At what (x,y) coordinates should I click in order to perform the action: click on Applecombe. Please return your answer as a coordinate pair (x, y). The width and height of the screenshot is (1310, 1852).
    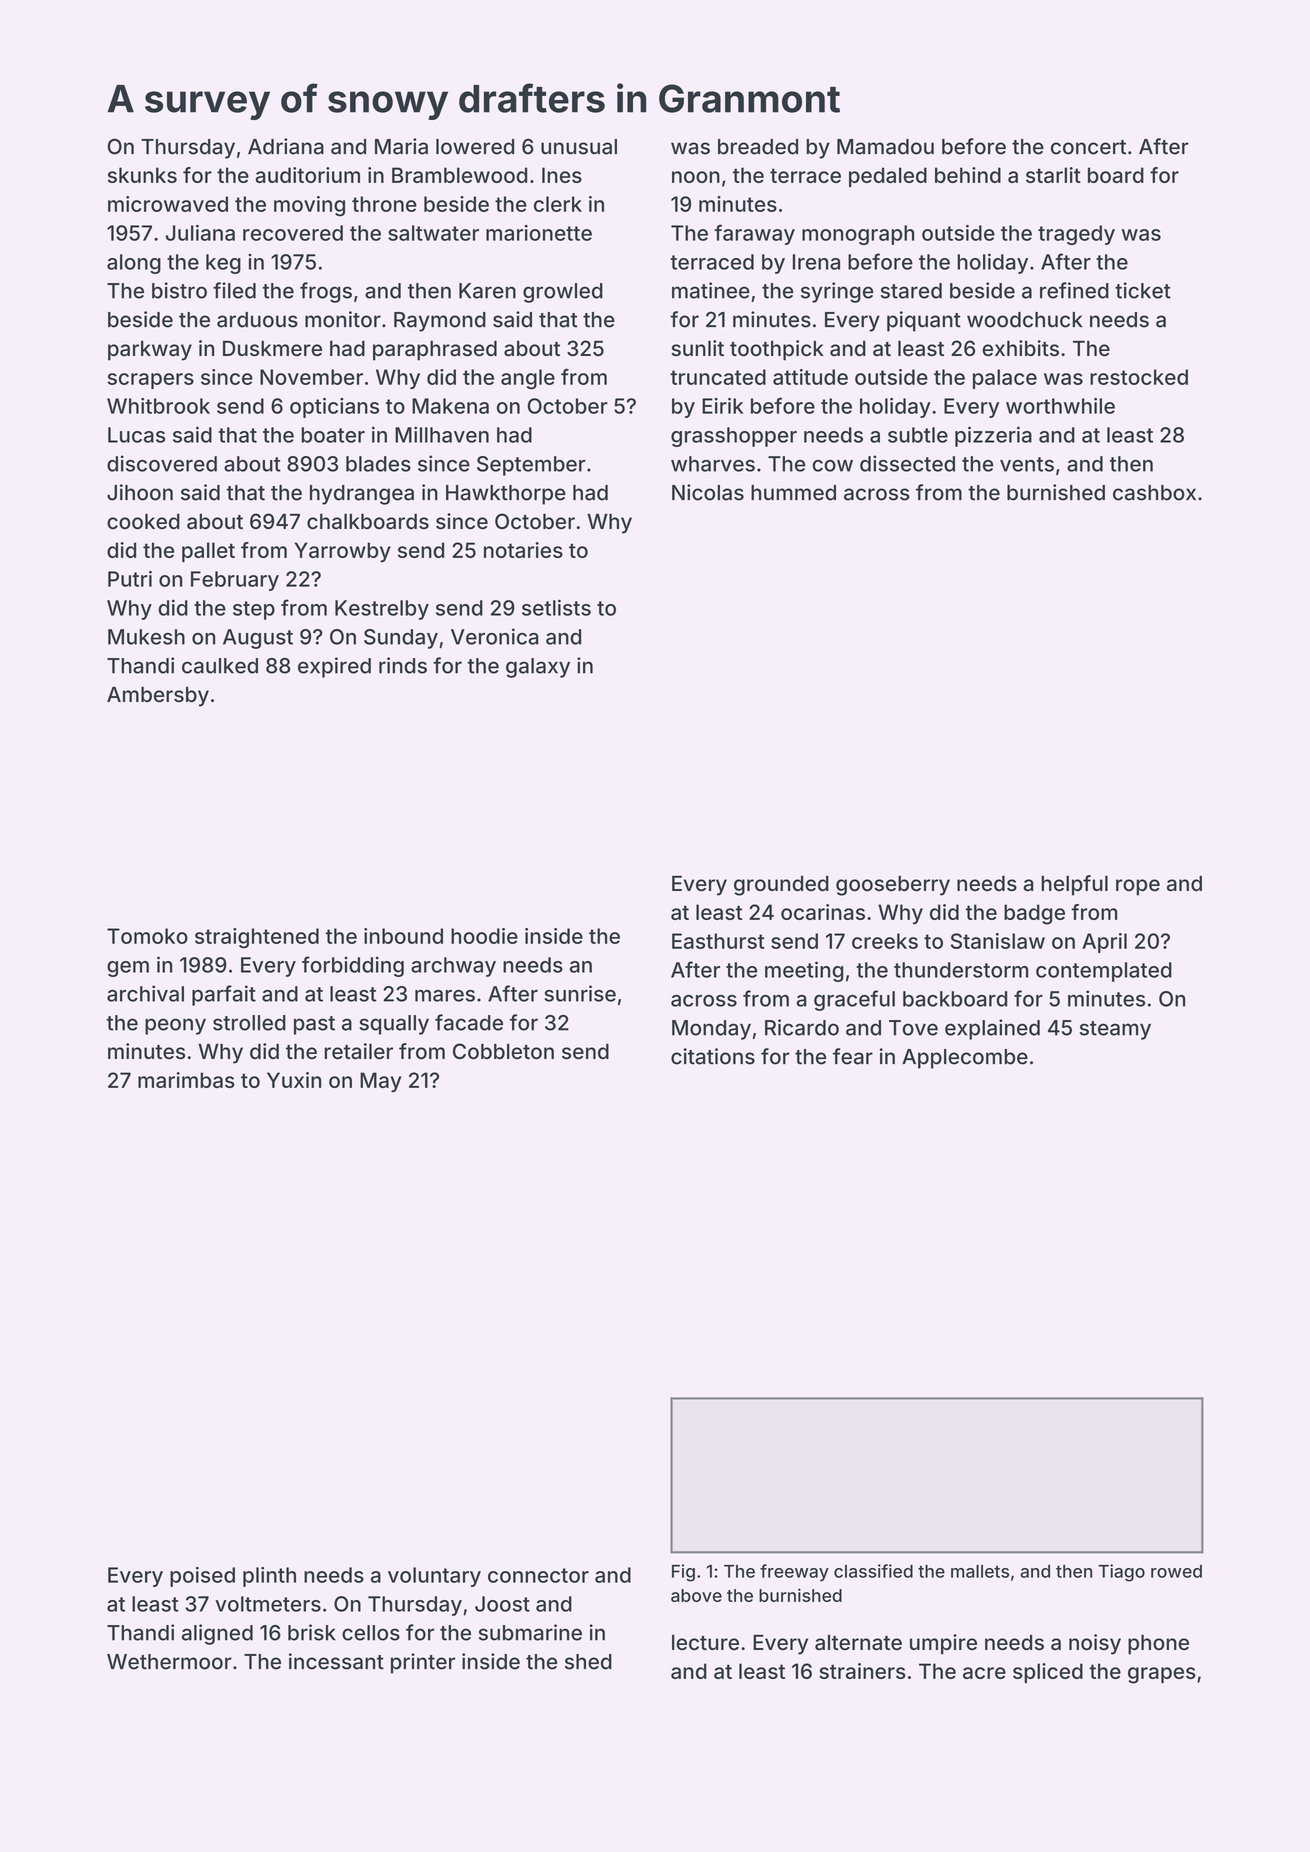
    Looking at the image, I should click on (965, 1059).
